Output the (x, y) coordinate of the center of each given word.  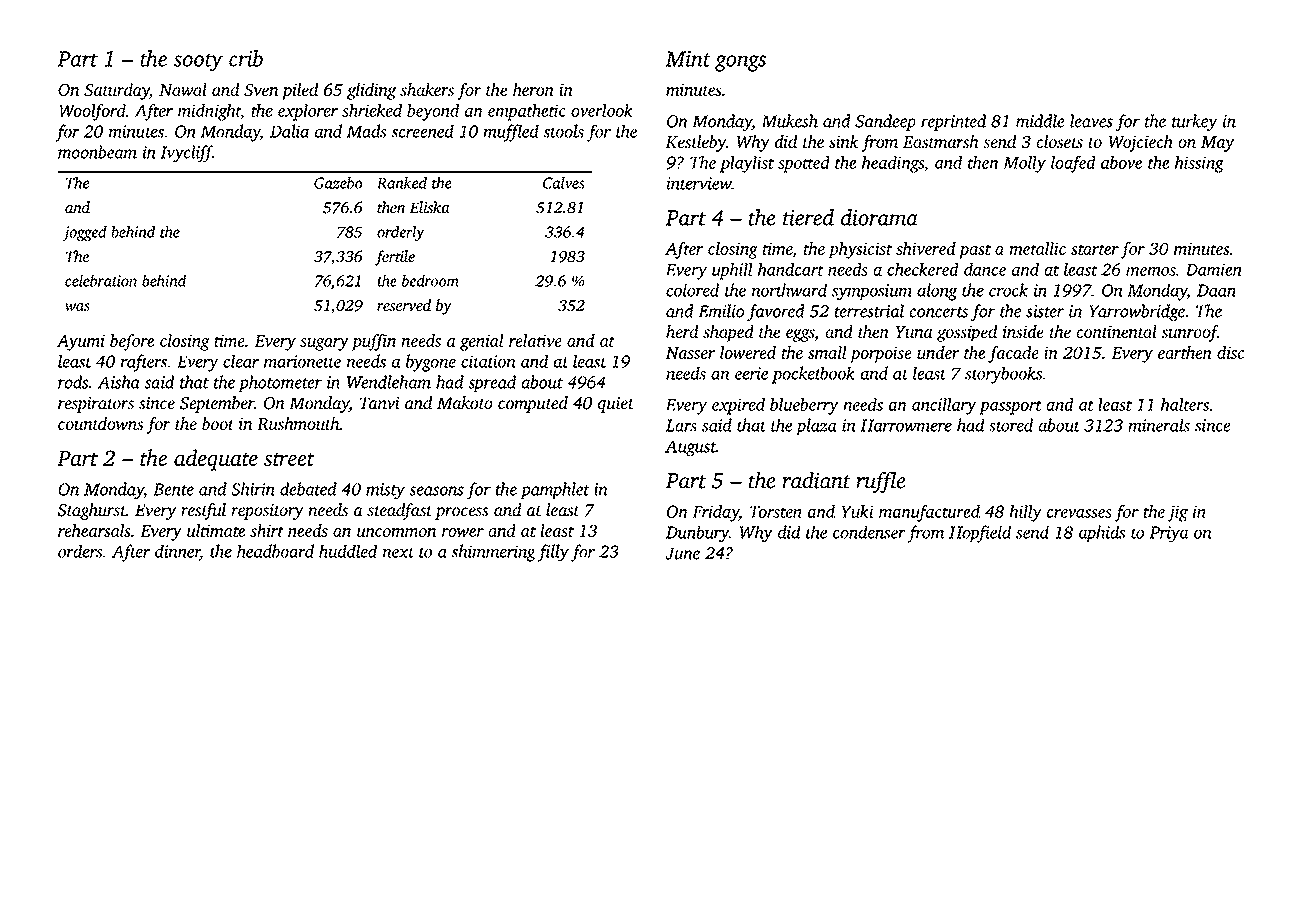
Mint (688, 59)
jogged (85, 233)
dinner (177, 552)
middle (1040, 121)
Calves (564, 183)
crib (246, 58)
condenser (869, 532)
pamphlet (555, 490)
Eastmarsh (940, 141)
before (132, 342)
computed (533, 404)
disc (1231, 352)
